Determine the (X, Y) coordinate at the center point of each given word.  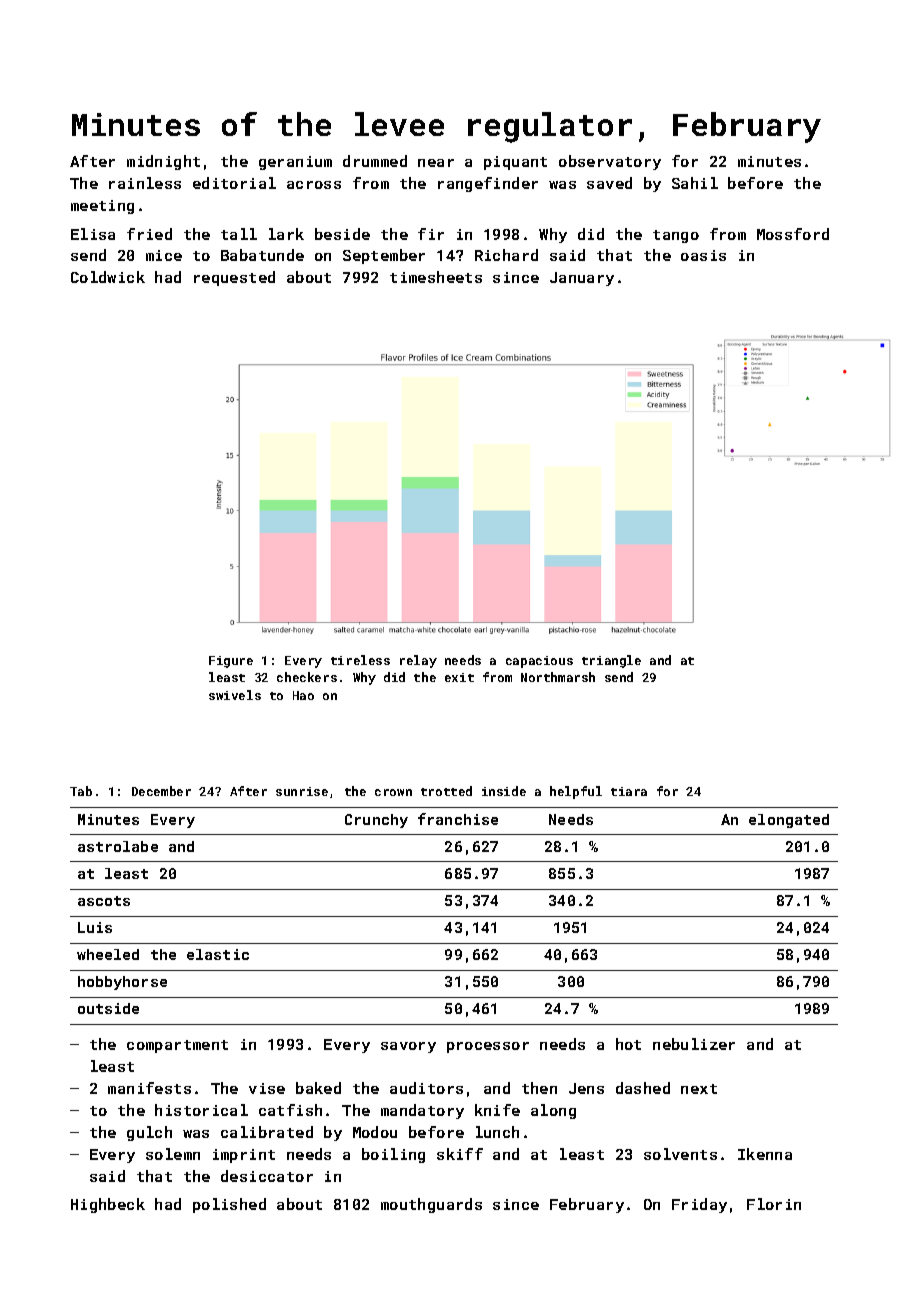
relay (418, 661)
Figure (231, 662)
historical (201, 1110)
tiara (629, 791)
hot (628, 1044)
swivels (235, 695)
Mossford (793, 234)
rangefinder (488, 184)
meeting (102, 207)
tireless (360, 660)
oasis (703, 255)
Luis (95, 927)
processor (488, 1047)
